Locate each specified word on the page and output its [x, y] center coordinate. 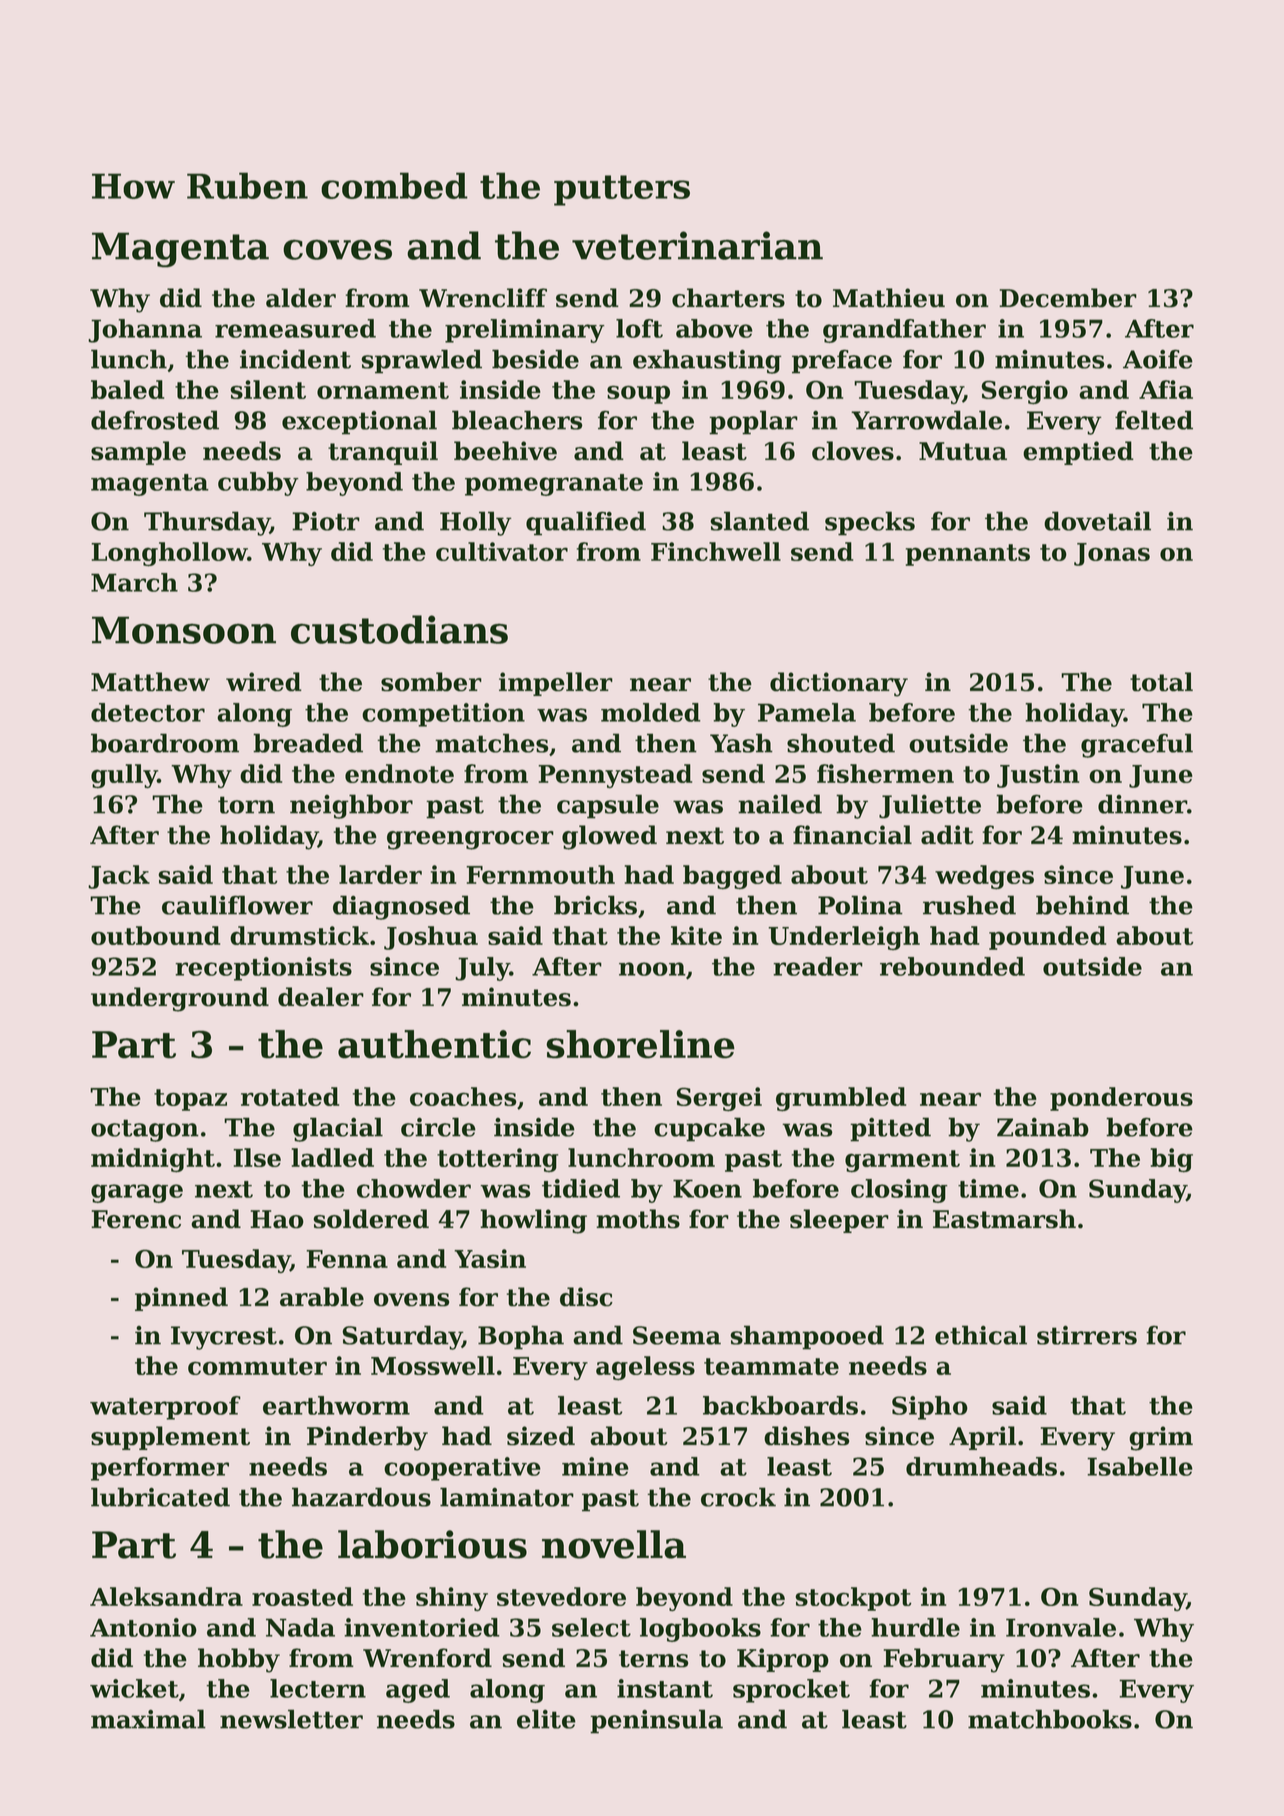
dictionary [839, 684]
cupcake [709, 1129]
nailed [780, 804]
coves [337, 249]
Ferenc [136, 1219]
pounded [1047, 938]
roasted [302, 1596]
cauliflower [237, 905]
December [1068, 298]
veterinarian [697, 245]
